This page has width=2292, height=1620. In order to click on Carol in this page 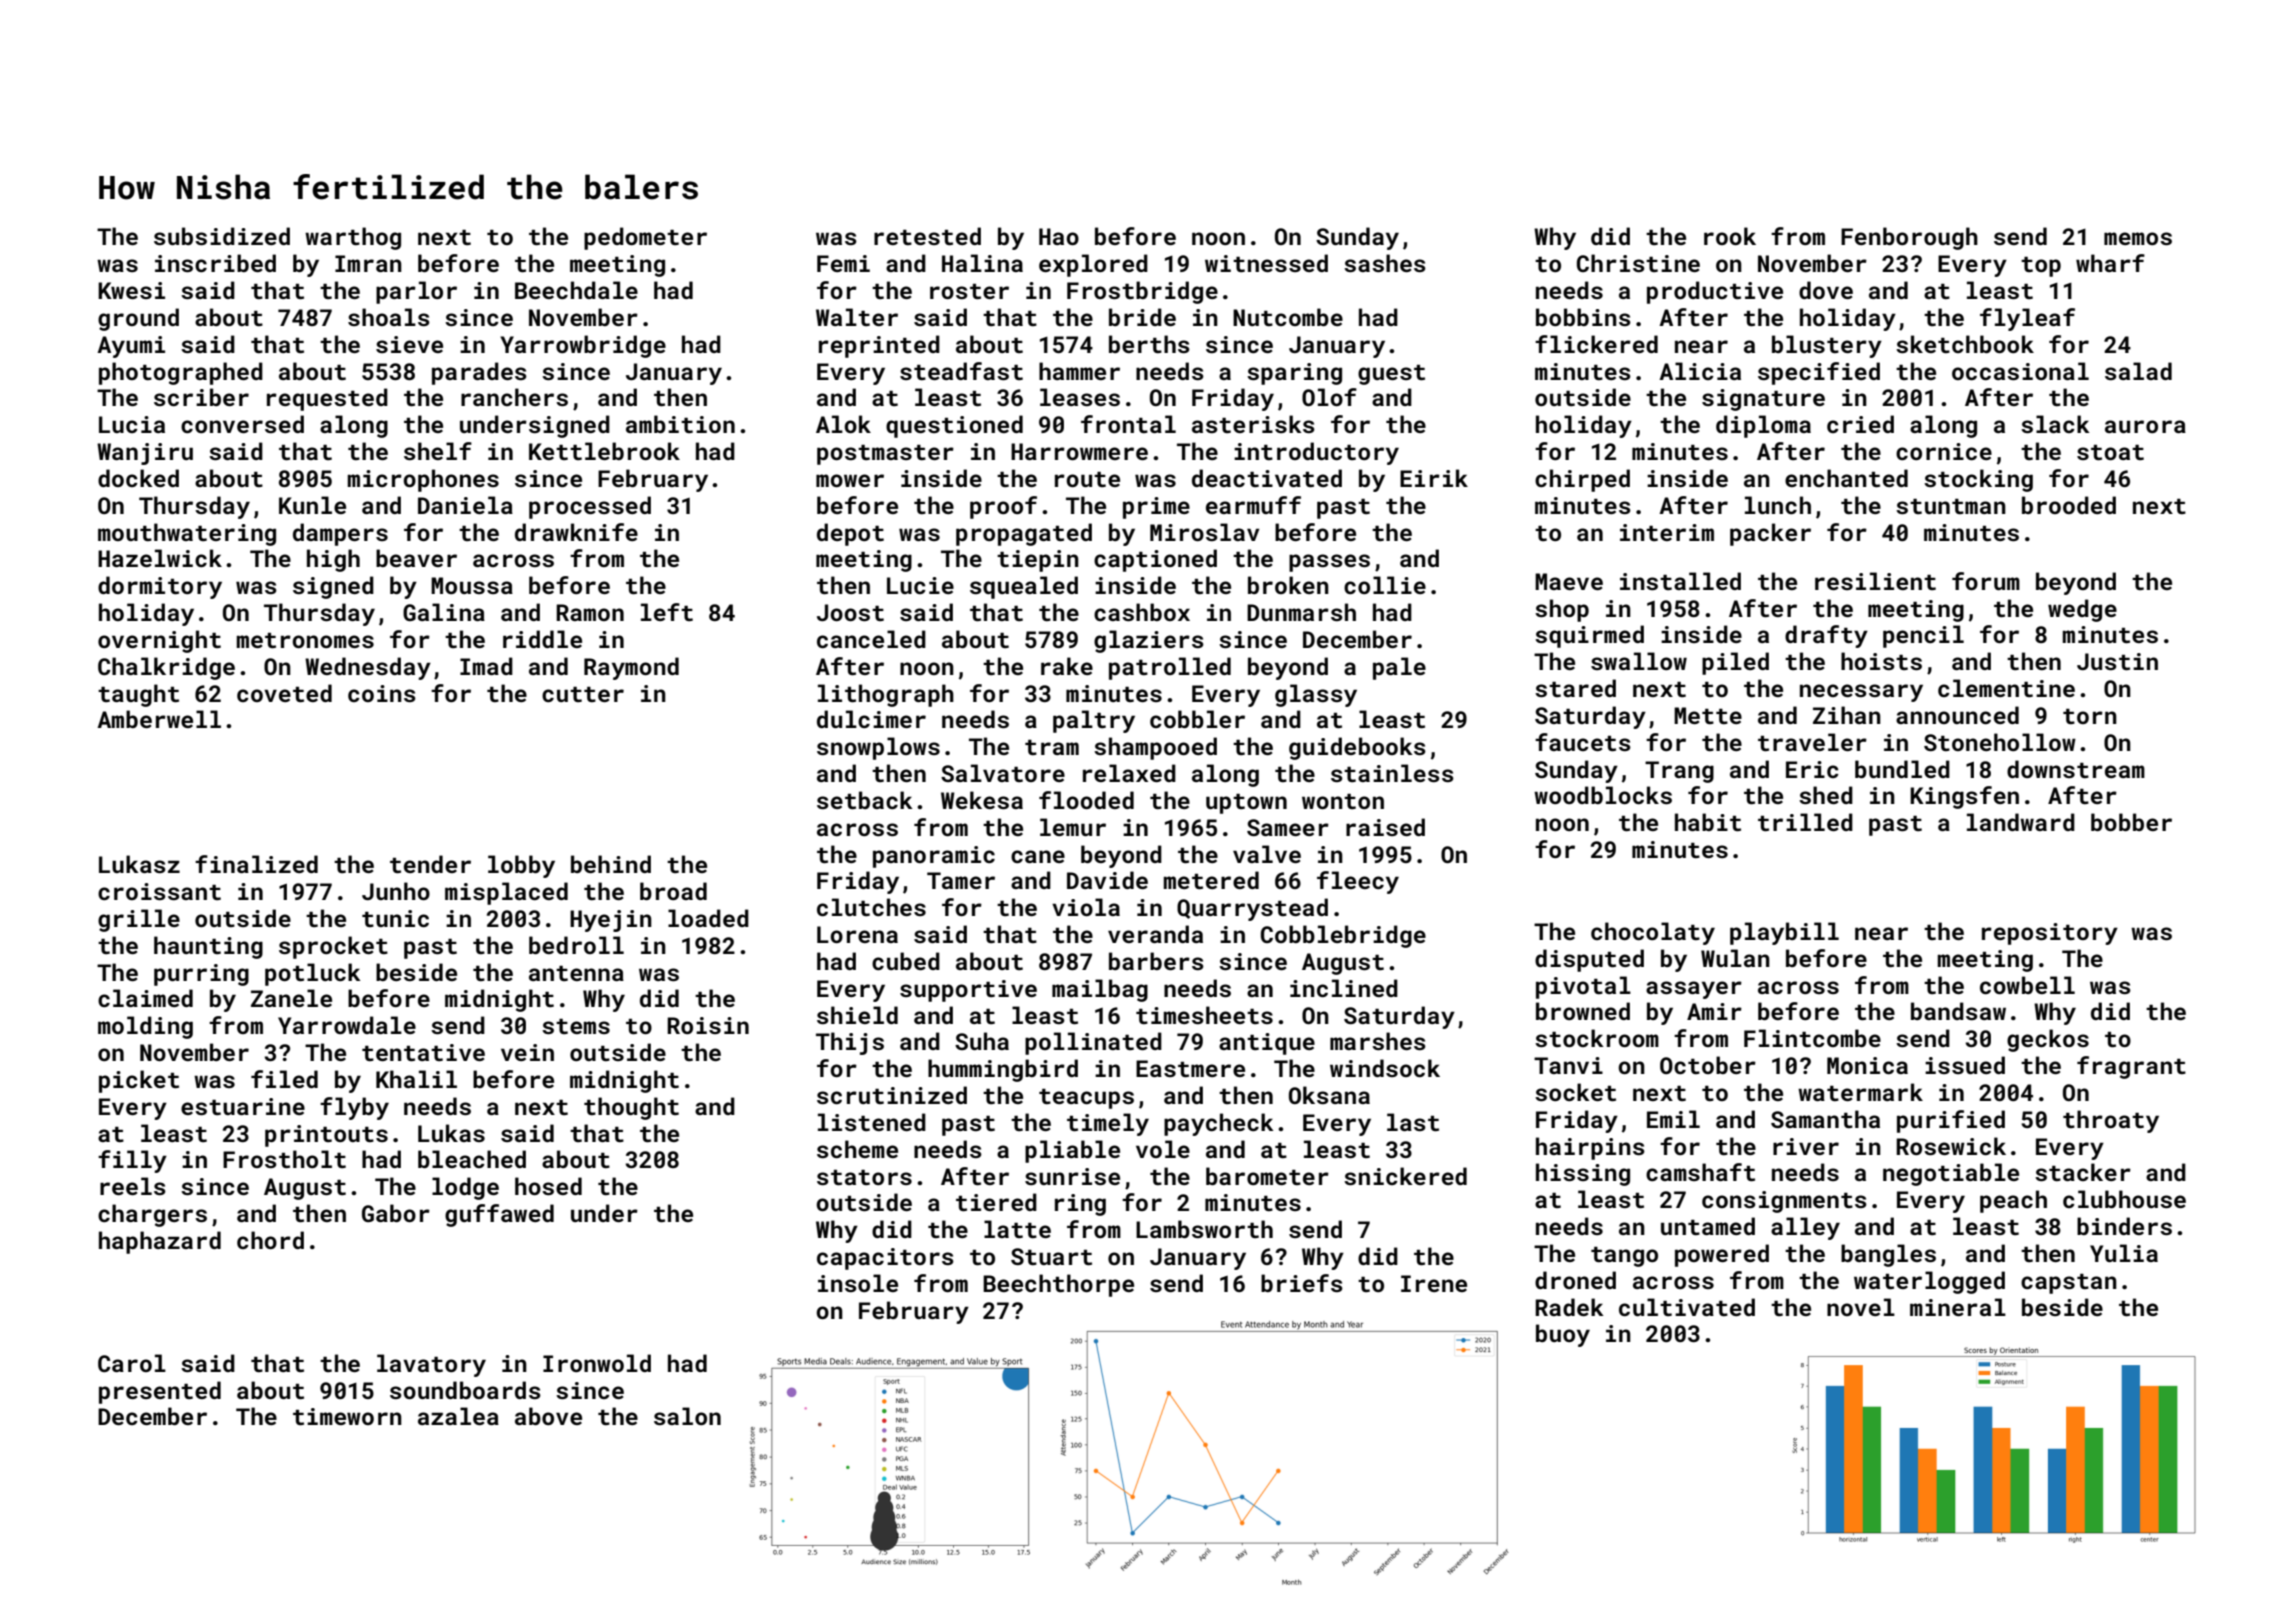, I will do `click(132, 1363)`.
